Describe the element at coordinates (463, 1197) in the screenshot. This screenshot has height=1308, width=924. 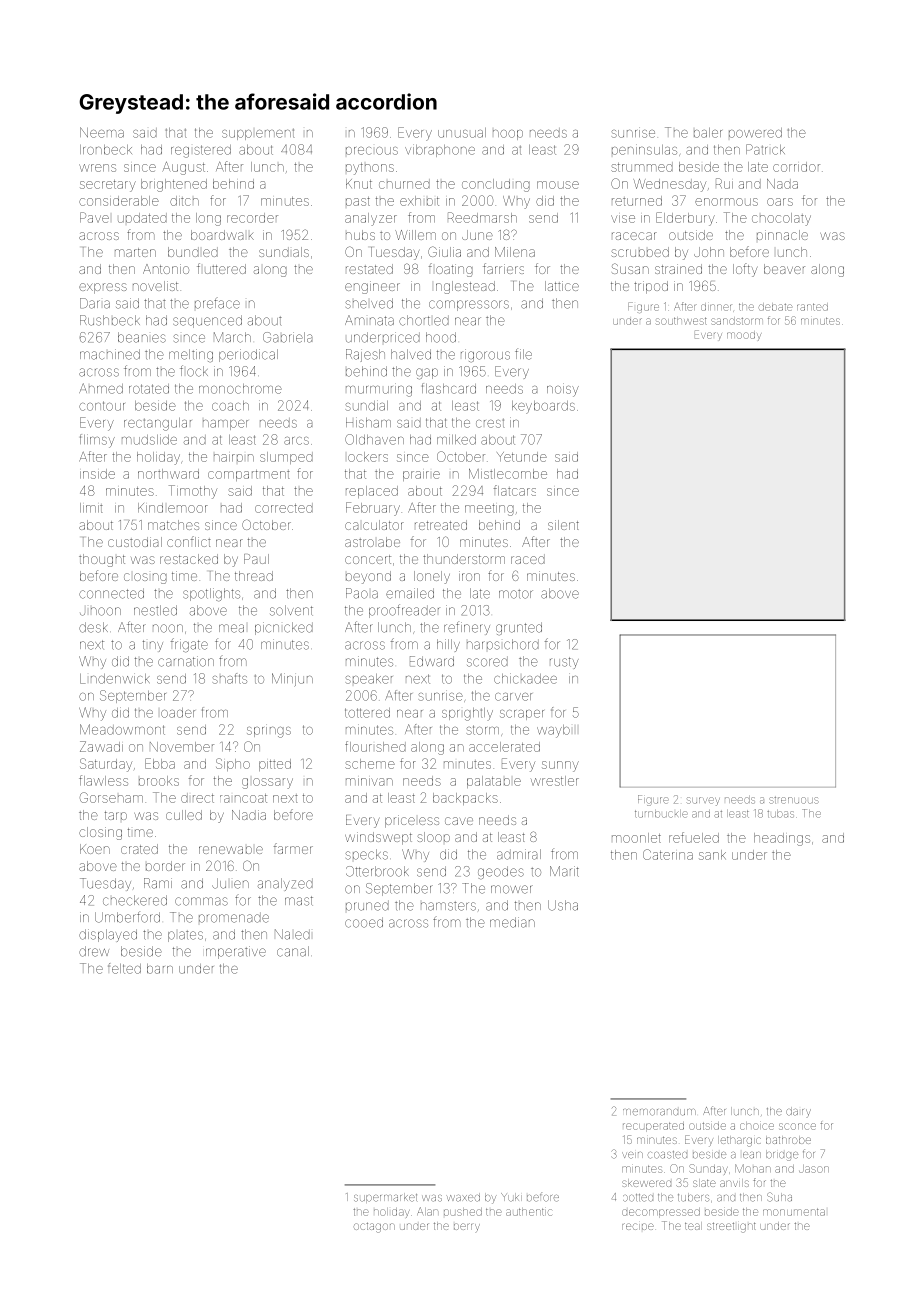
I see `waxed` at that location.
